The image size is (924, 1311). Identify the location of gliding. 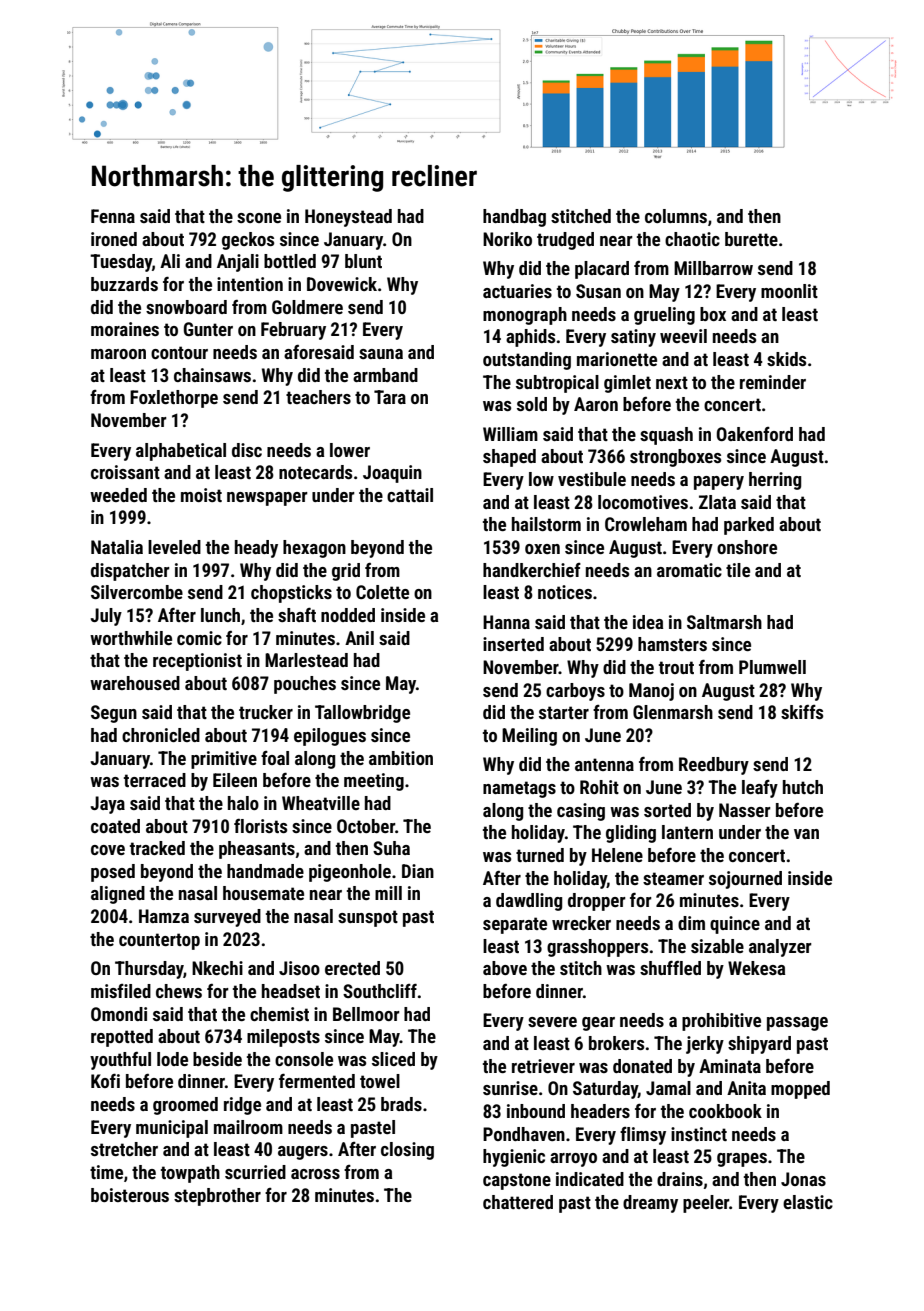
(631, 834).
